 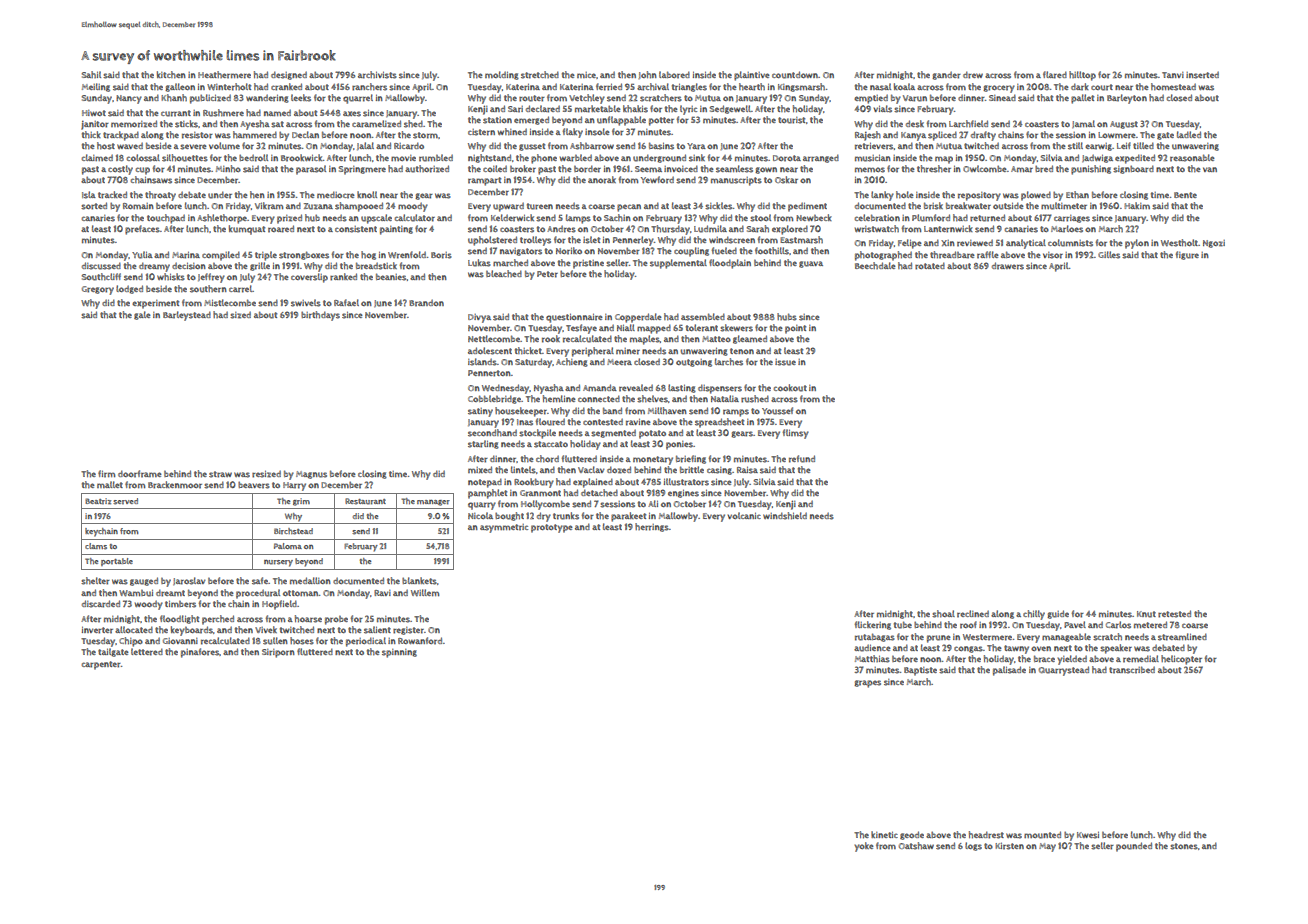 What do you see at coordinates (943, 614) in the image?
I see `shoal` at bounding box center [943, 614].
